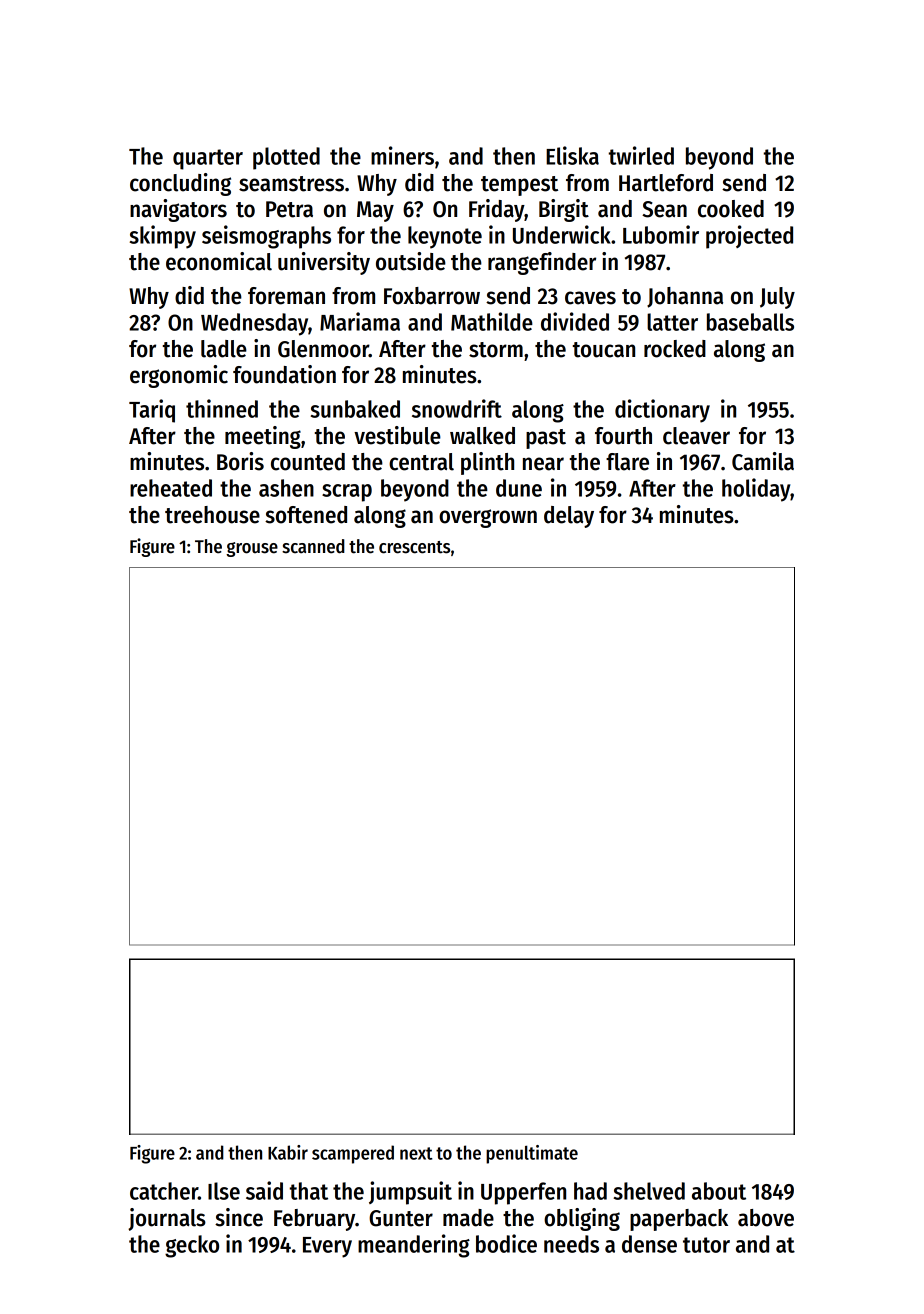  What do you see at coordinates (569, 517) in the screenshot?
I see `delay` at bounding box center [569, 517].
